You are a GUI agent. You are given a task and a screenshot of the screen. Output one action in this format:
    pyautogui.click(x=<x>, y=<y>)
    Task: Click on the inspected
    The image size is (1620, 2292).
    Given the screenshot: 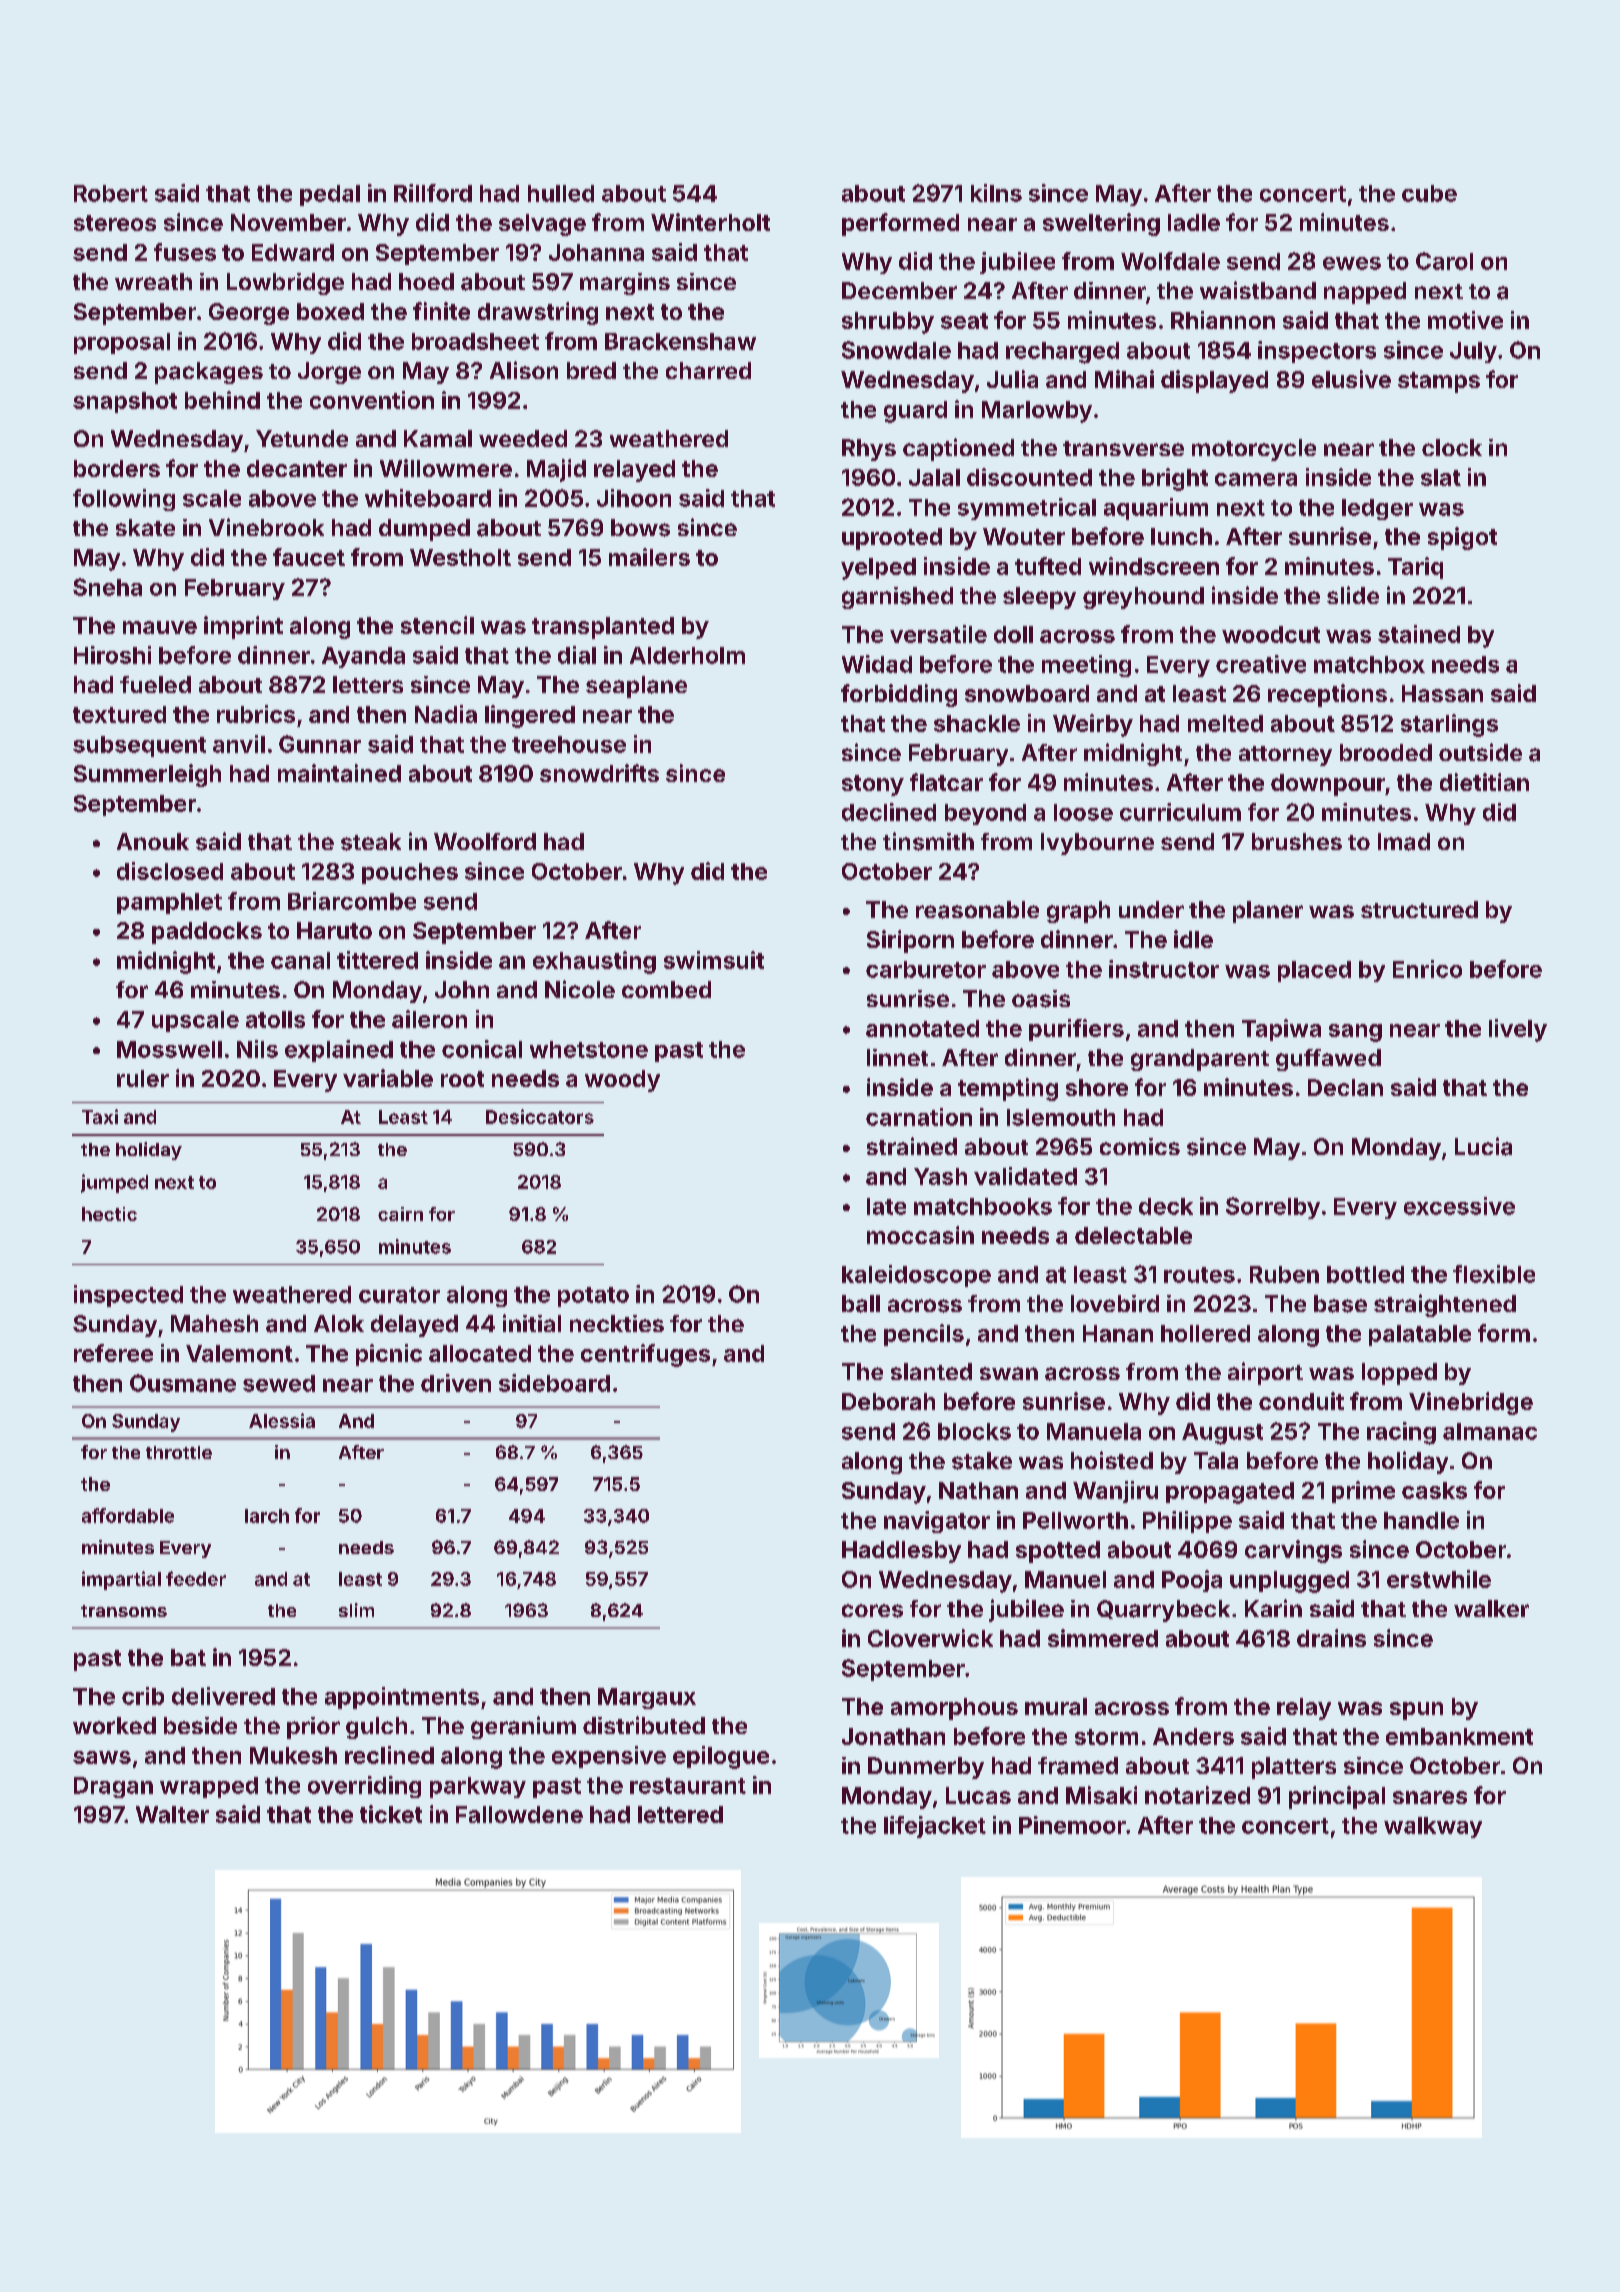 What is the action you would take?
    pyautogui.click(x=128, y=1296)
